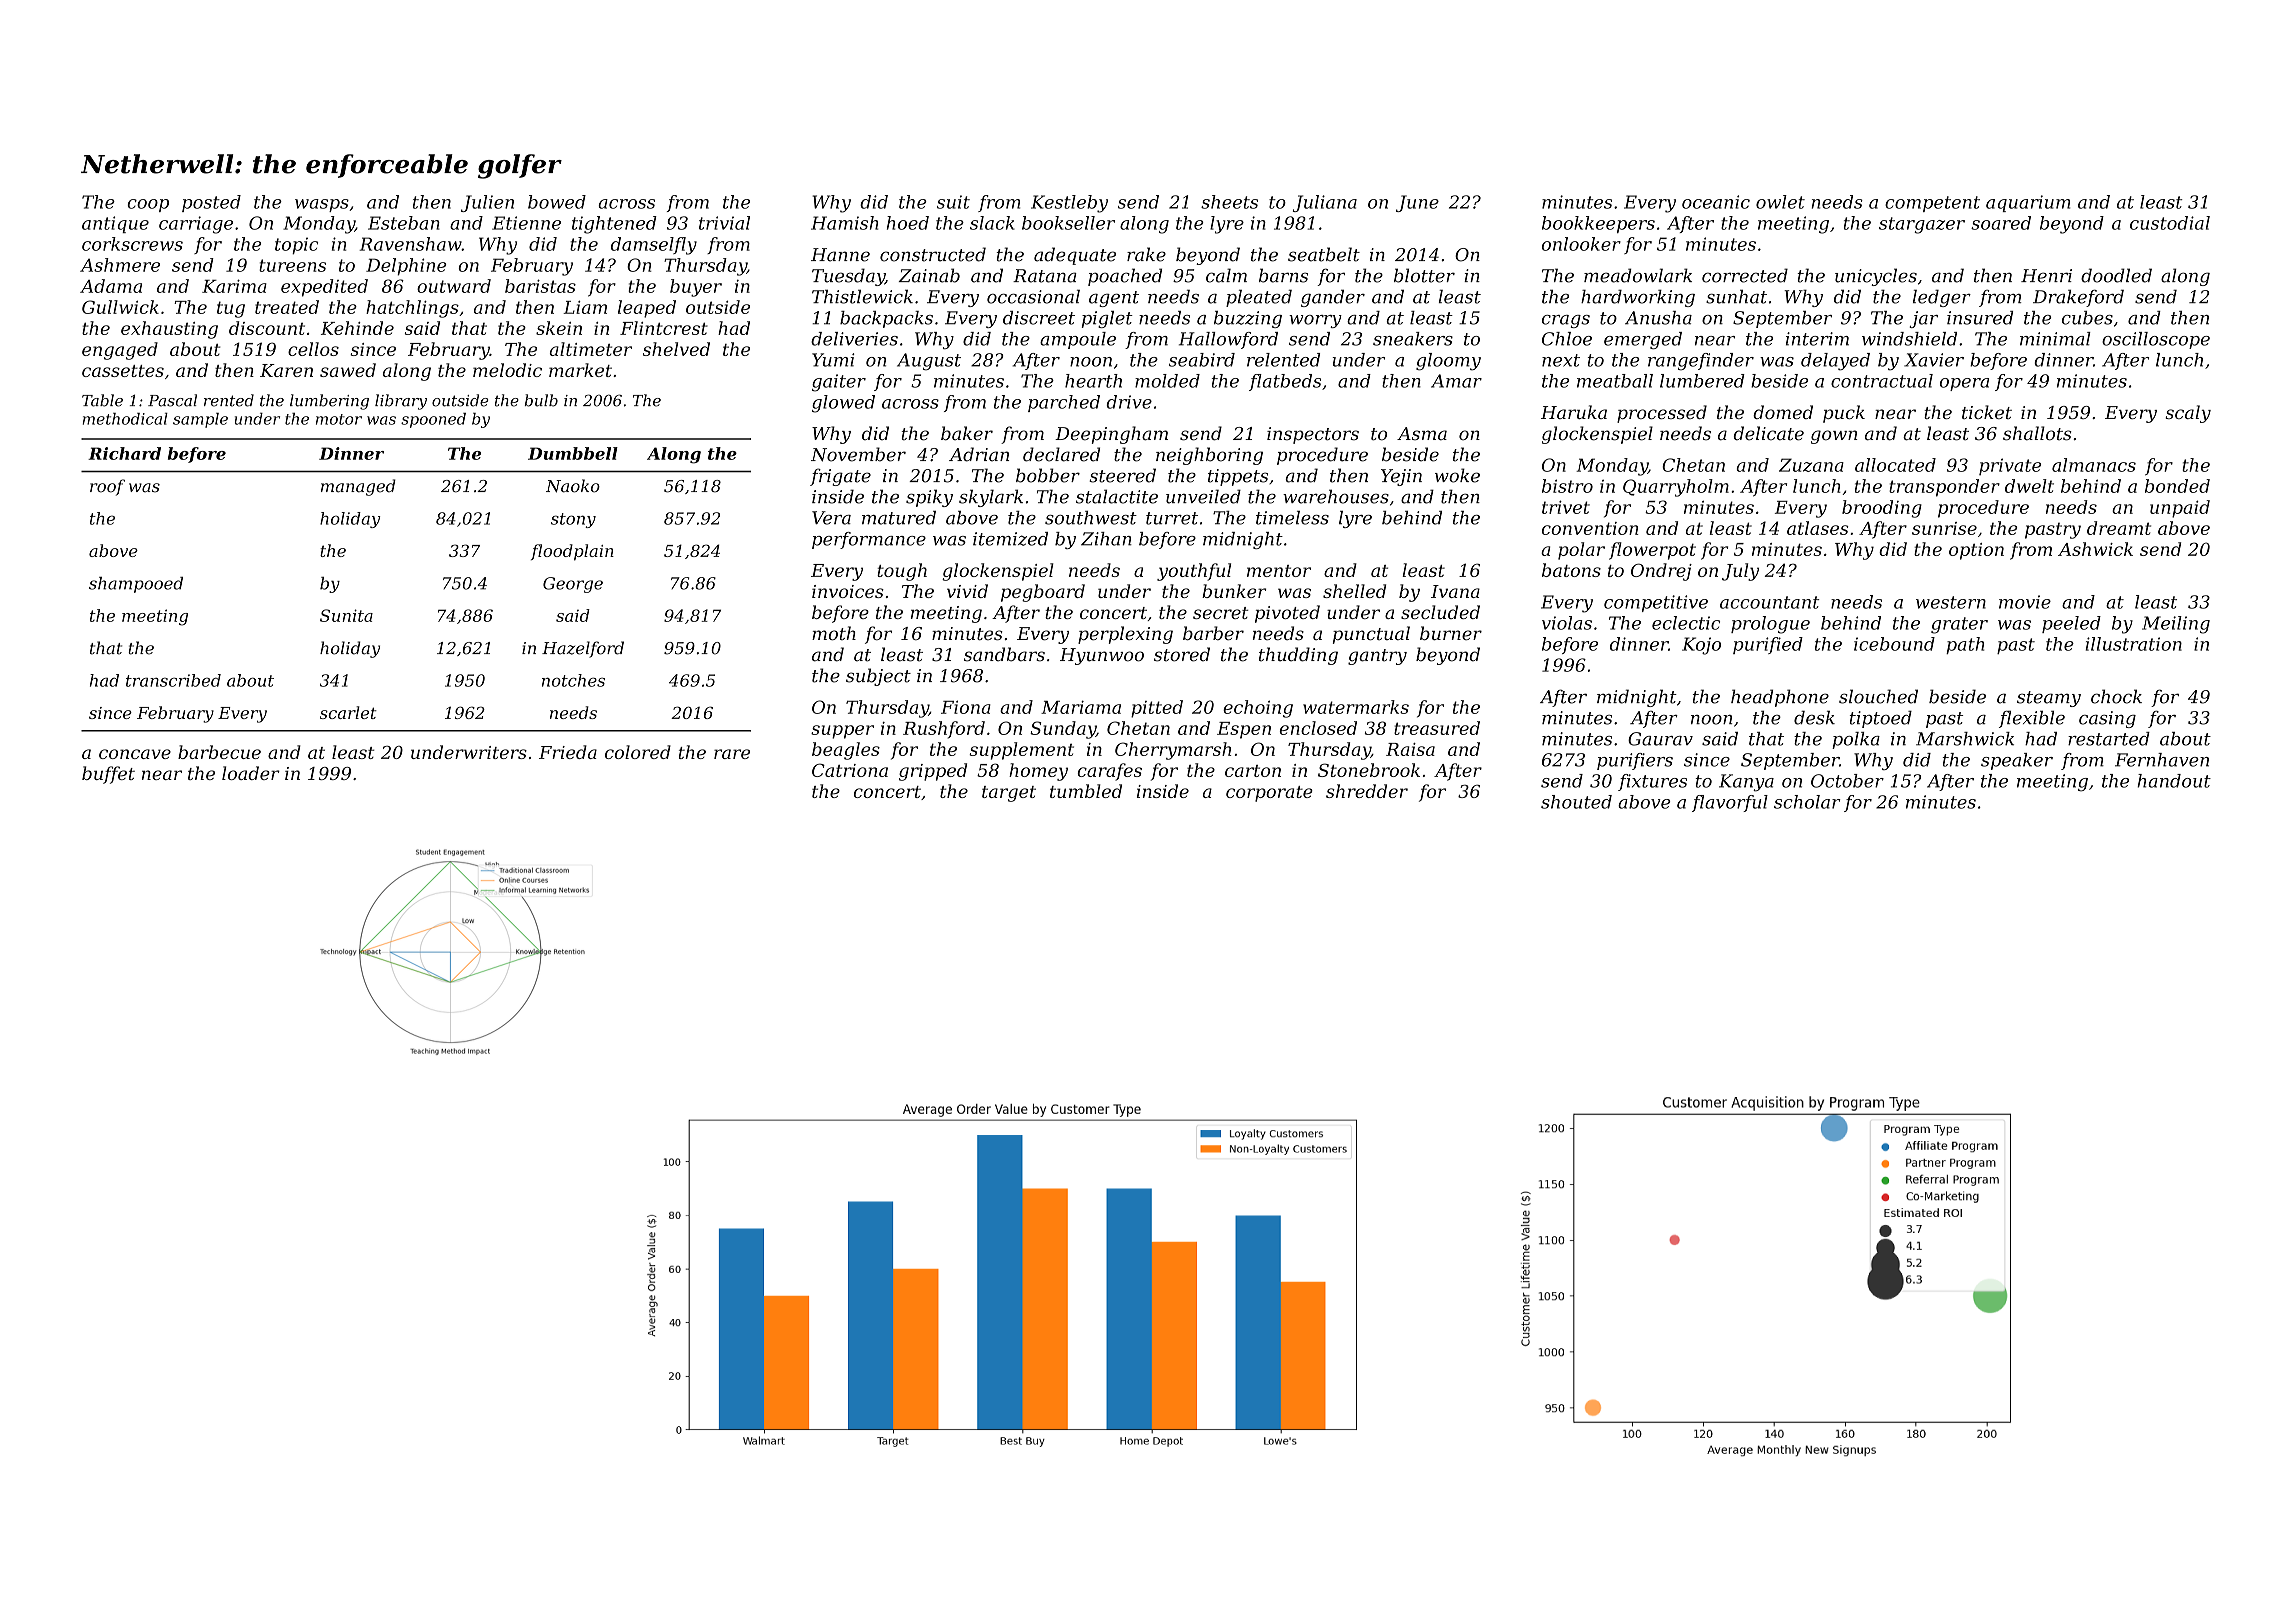  What do you see at coordinates (1078, 340) in the document?
I see `ampoule` at bounding box center [1078, 340].
